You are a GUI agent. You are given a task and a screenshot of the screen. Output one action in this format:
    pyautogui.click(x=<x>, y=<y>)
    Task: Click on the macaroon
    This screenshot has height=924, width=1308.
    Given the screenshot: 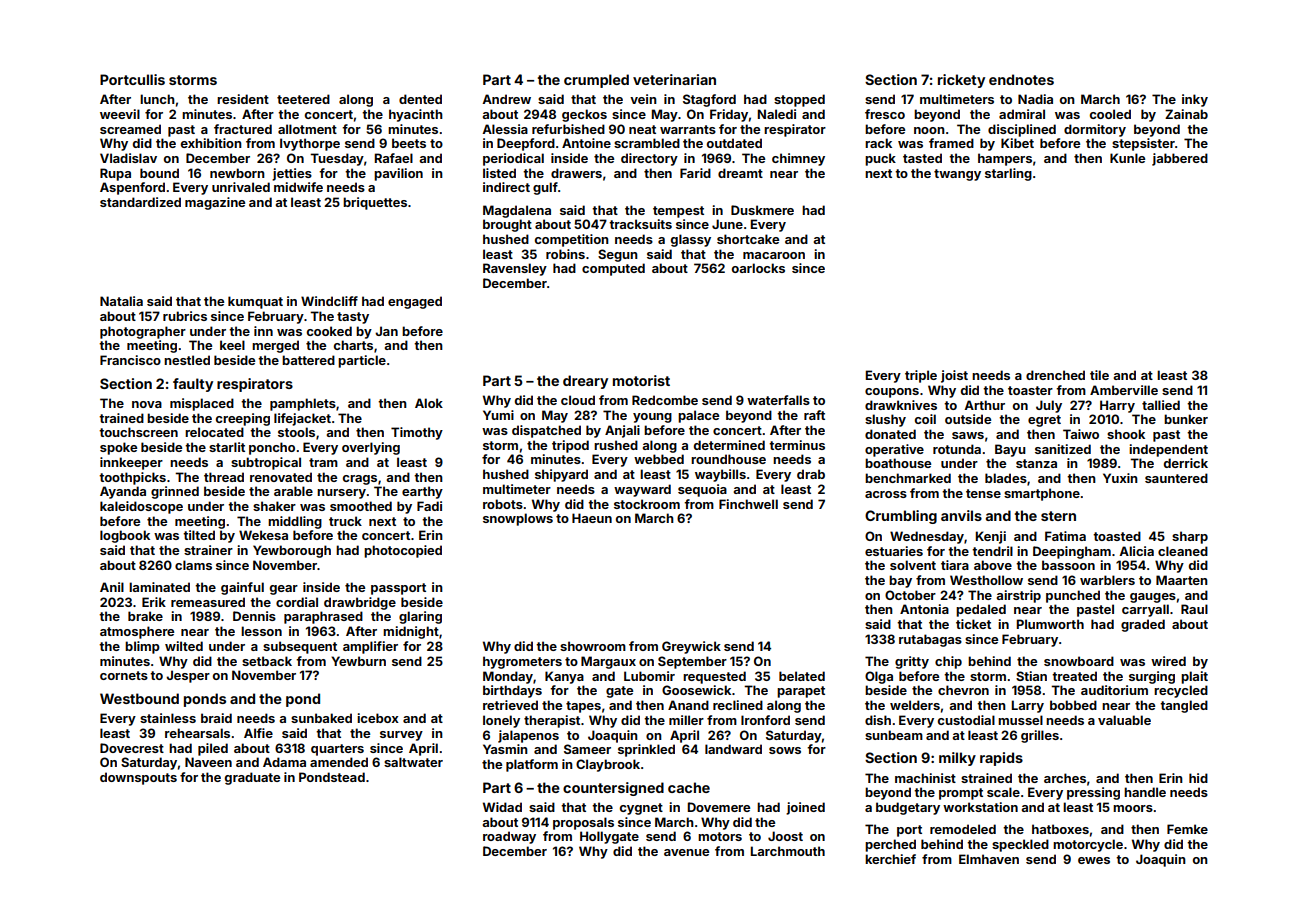 What is the action you would take?
    pyautogui.click(x=774, y=255)
